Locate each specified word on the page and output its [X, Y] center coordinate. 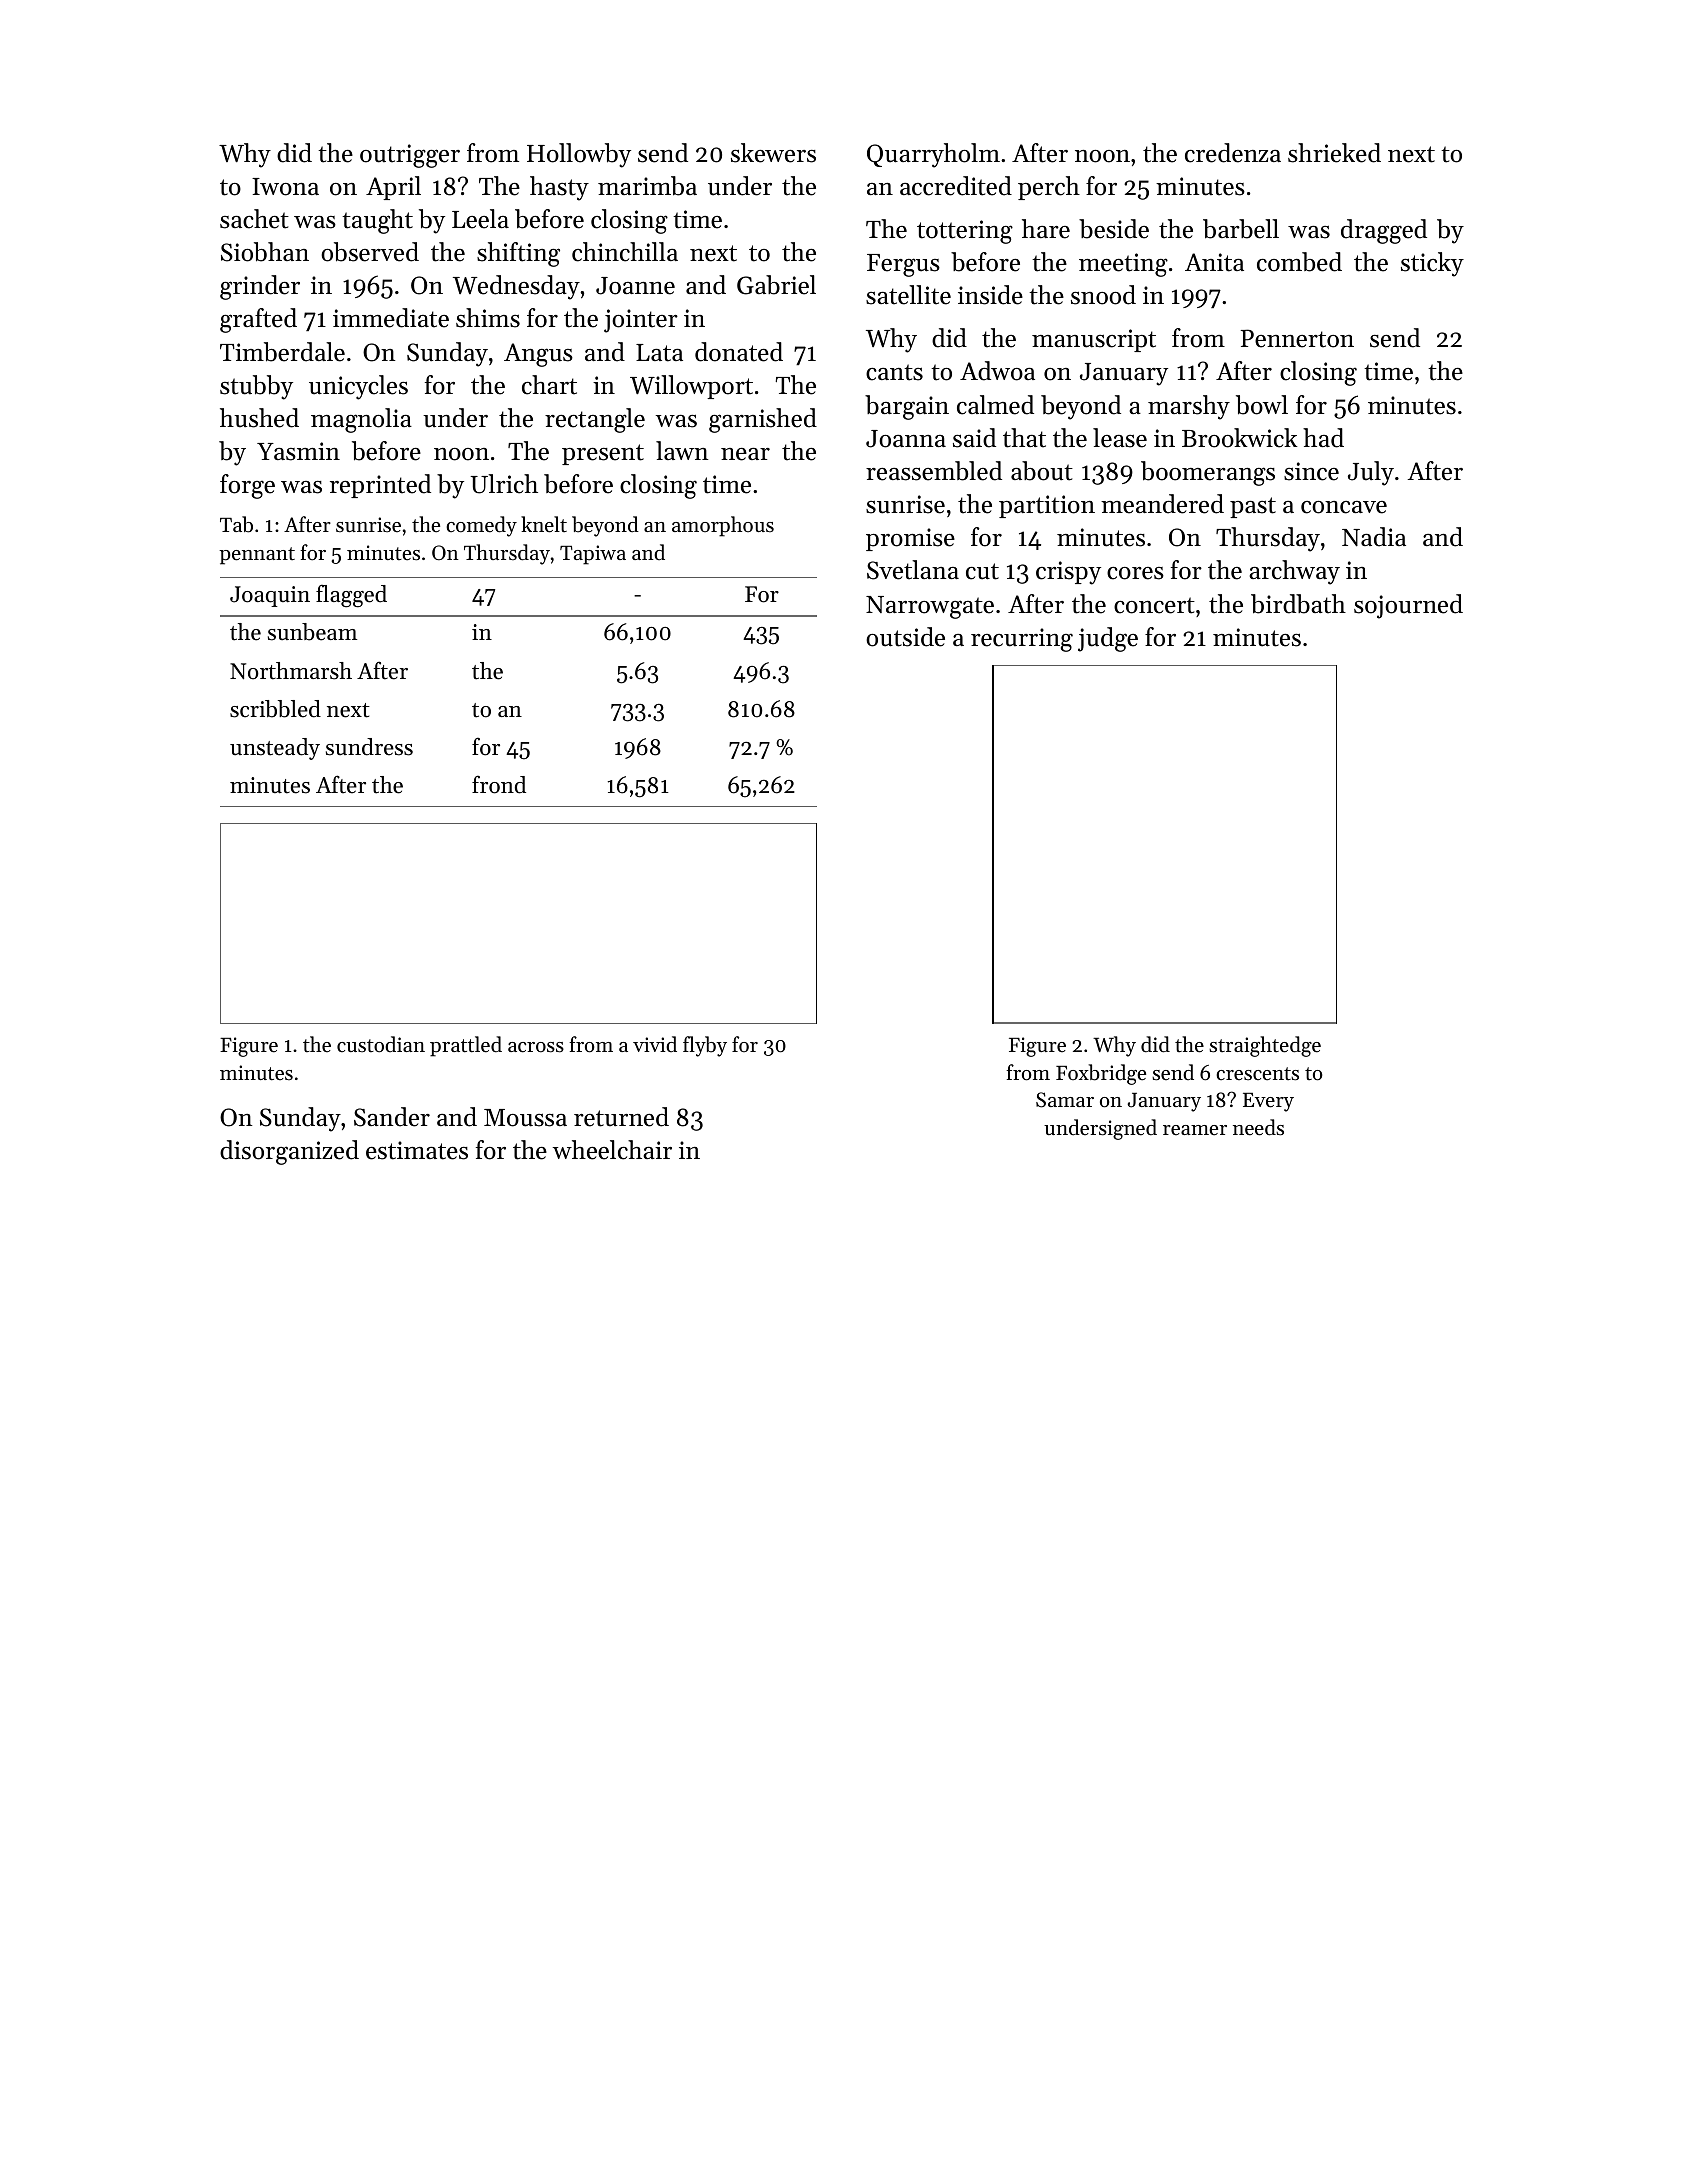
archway [1294, 572]
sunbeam [312, 632]
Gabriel [776, 285]
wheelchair [612, 1150]
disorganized [289, 1152]
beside [1114, 229]
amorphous [723, 526]
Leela [480, 219]
